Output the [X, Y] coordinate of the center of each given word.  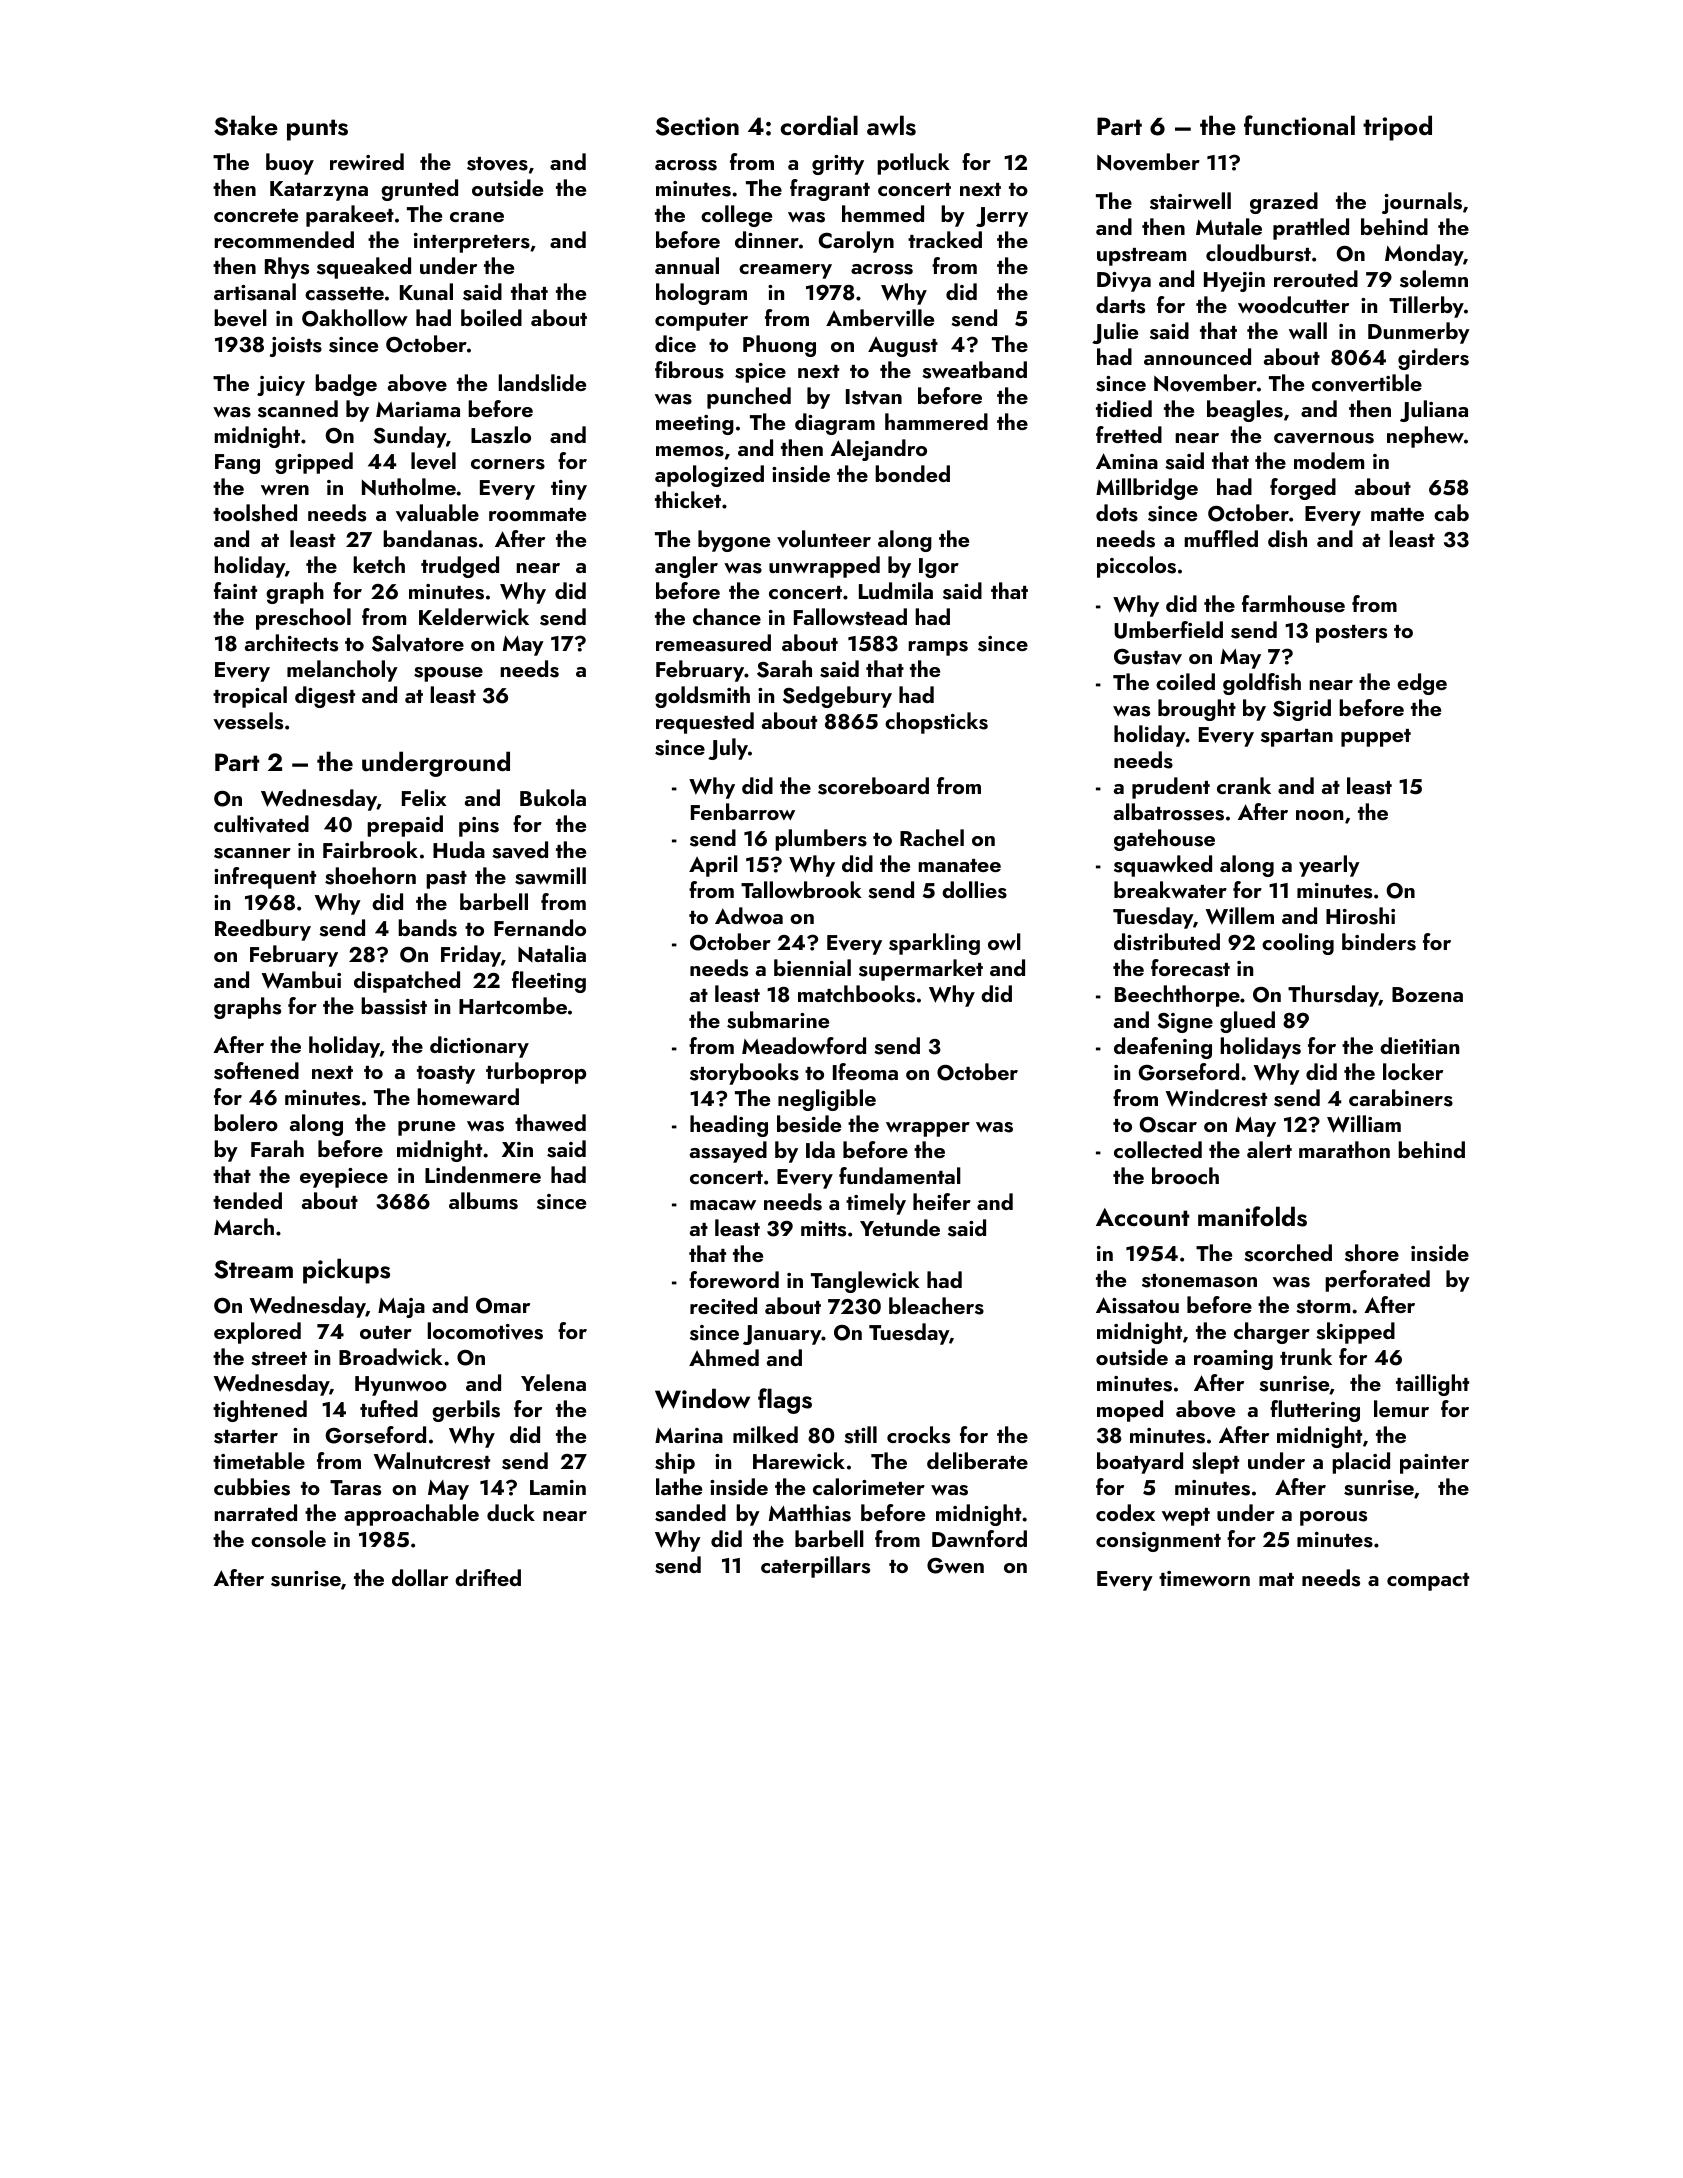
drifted [488, 1577]
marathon [1344, 1149]
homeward [468, 1096]
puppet [1376, 738]
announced [1197, 356]
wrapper [928, 1129]
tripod [1397, 128]
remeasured [713, 643]
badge [346, 385]
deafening [1163, 1048]
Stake [246, 125]
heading [729, 1126]
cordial [819, 125]
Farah [277, 1148]
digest [325, 697]
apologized [709, 476]
